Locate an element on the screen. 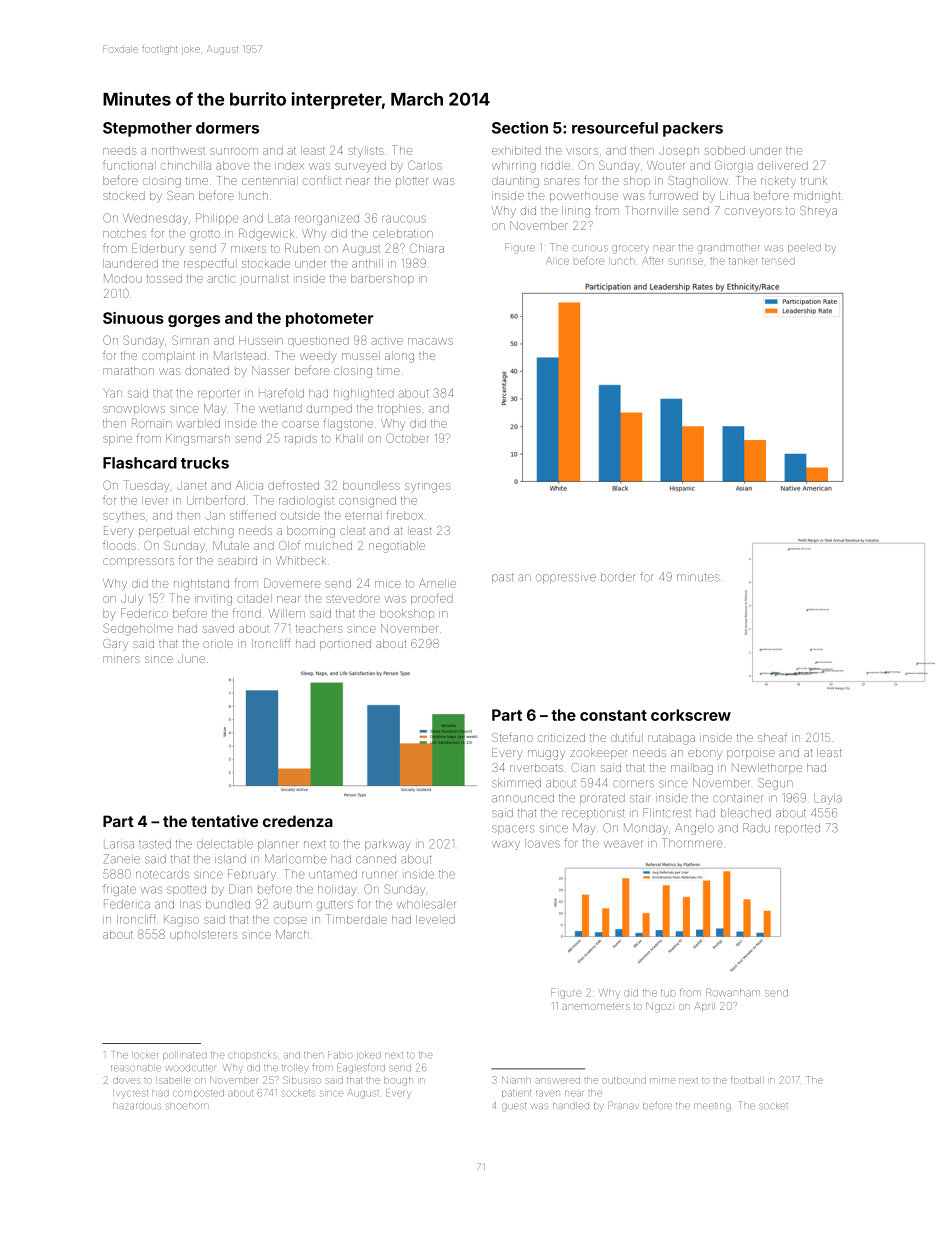 This screenshot has width=952, height=1233. Ngozi is located at coordinates (659, 1007).
